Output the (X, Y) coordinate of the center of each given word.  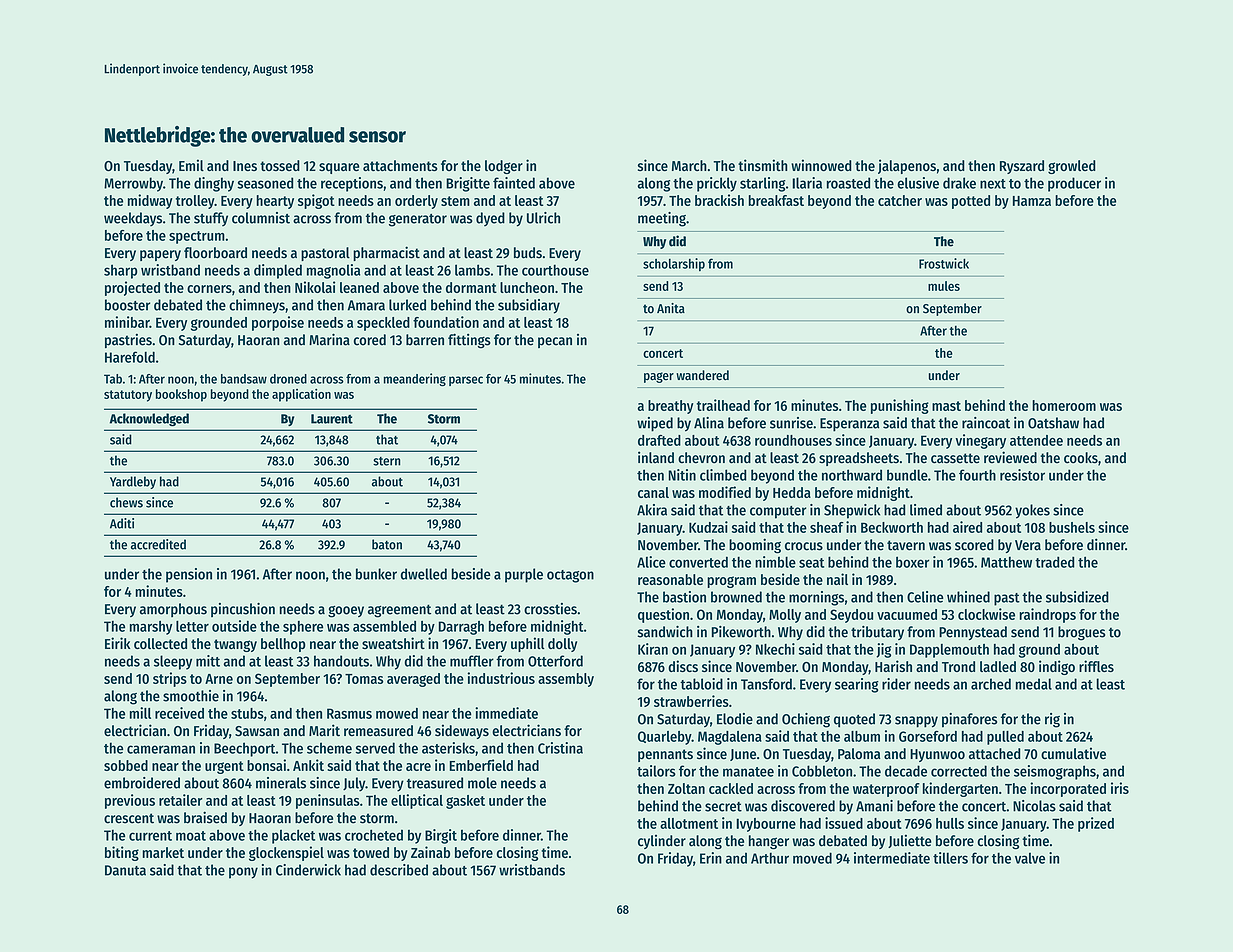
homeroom (1064, 405)
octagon (570, 576)
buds (528, 253)
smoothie (191, 696)
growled (1072, 167)
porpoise (278, 323)
